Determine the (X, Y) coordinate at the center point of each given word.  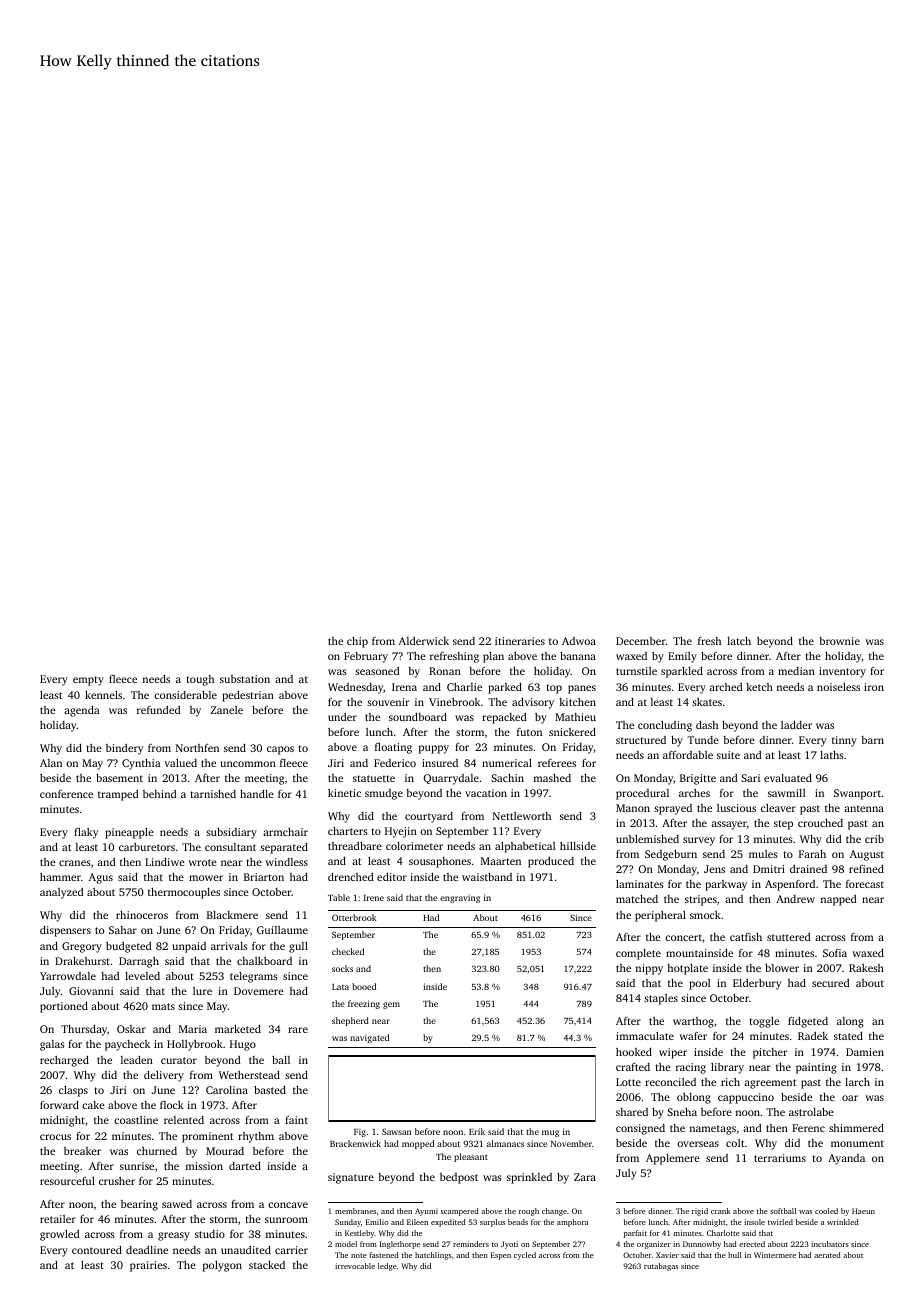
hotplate (687, 969)
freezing (364, 1004)
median (796, 671)
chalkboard (264, 961)
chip (357, 642)
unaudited (246, 1250)
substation (245, 679)
